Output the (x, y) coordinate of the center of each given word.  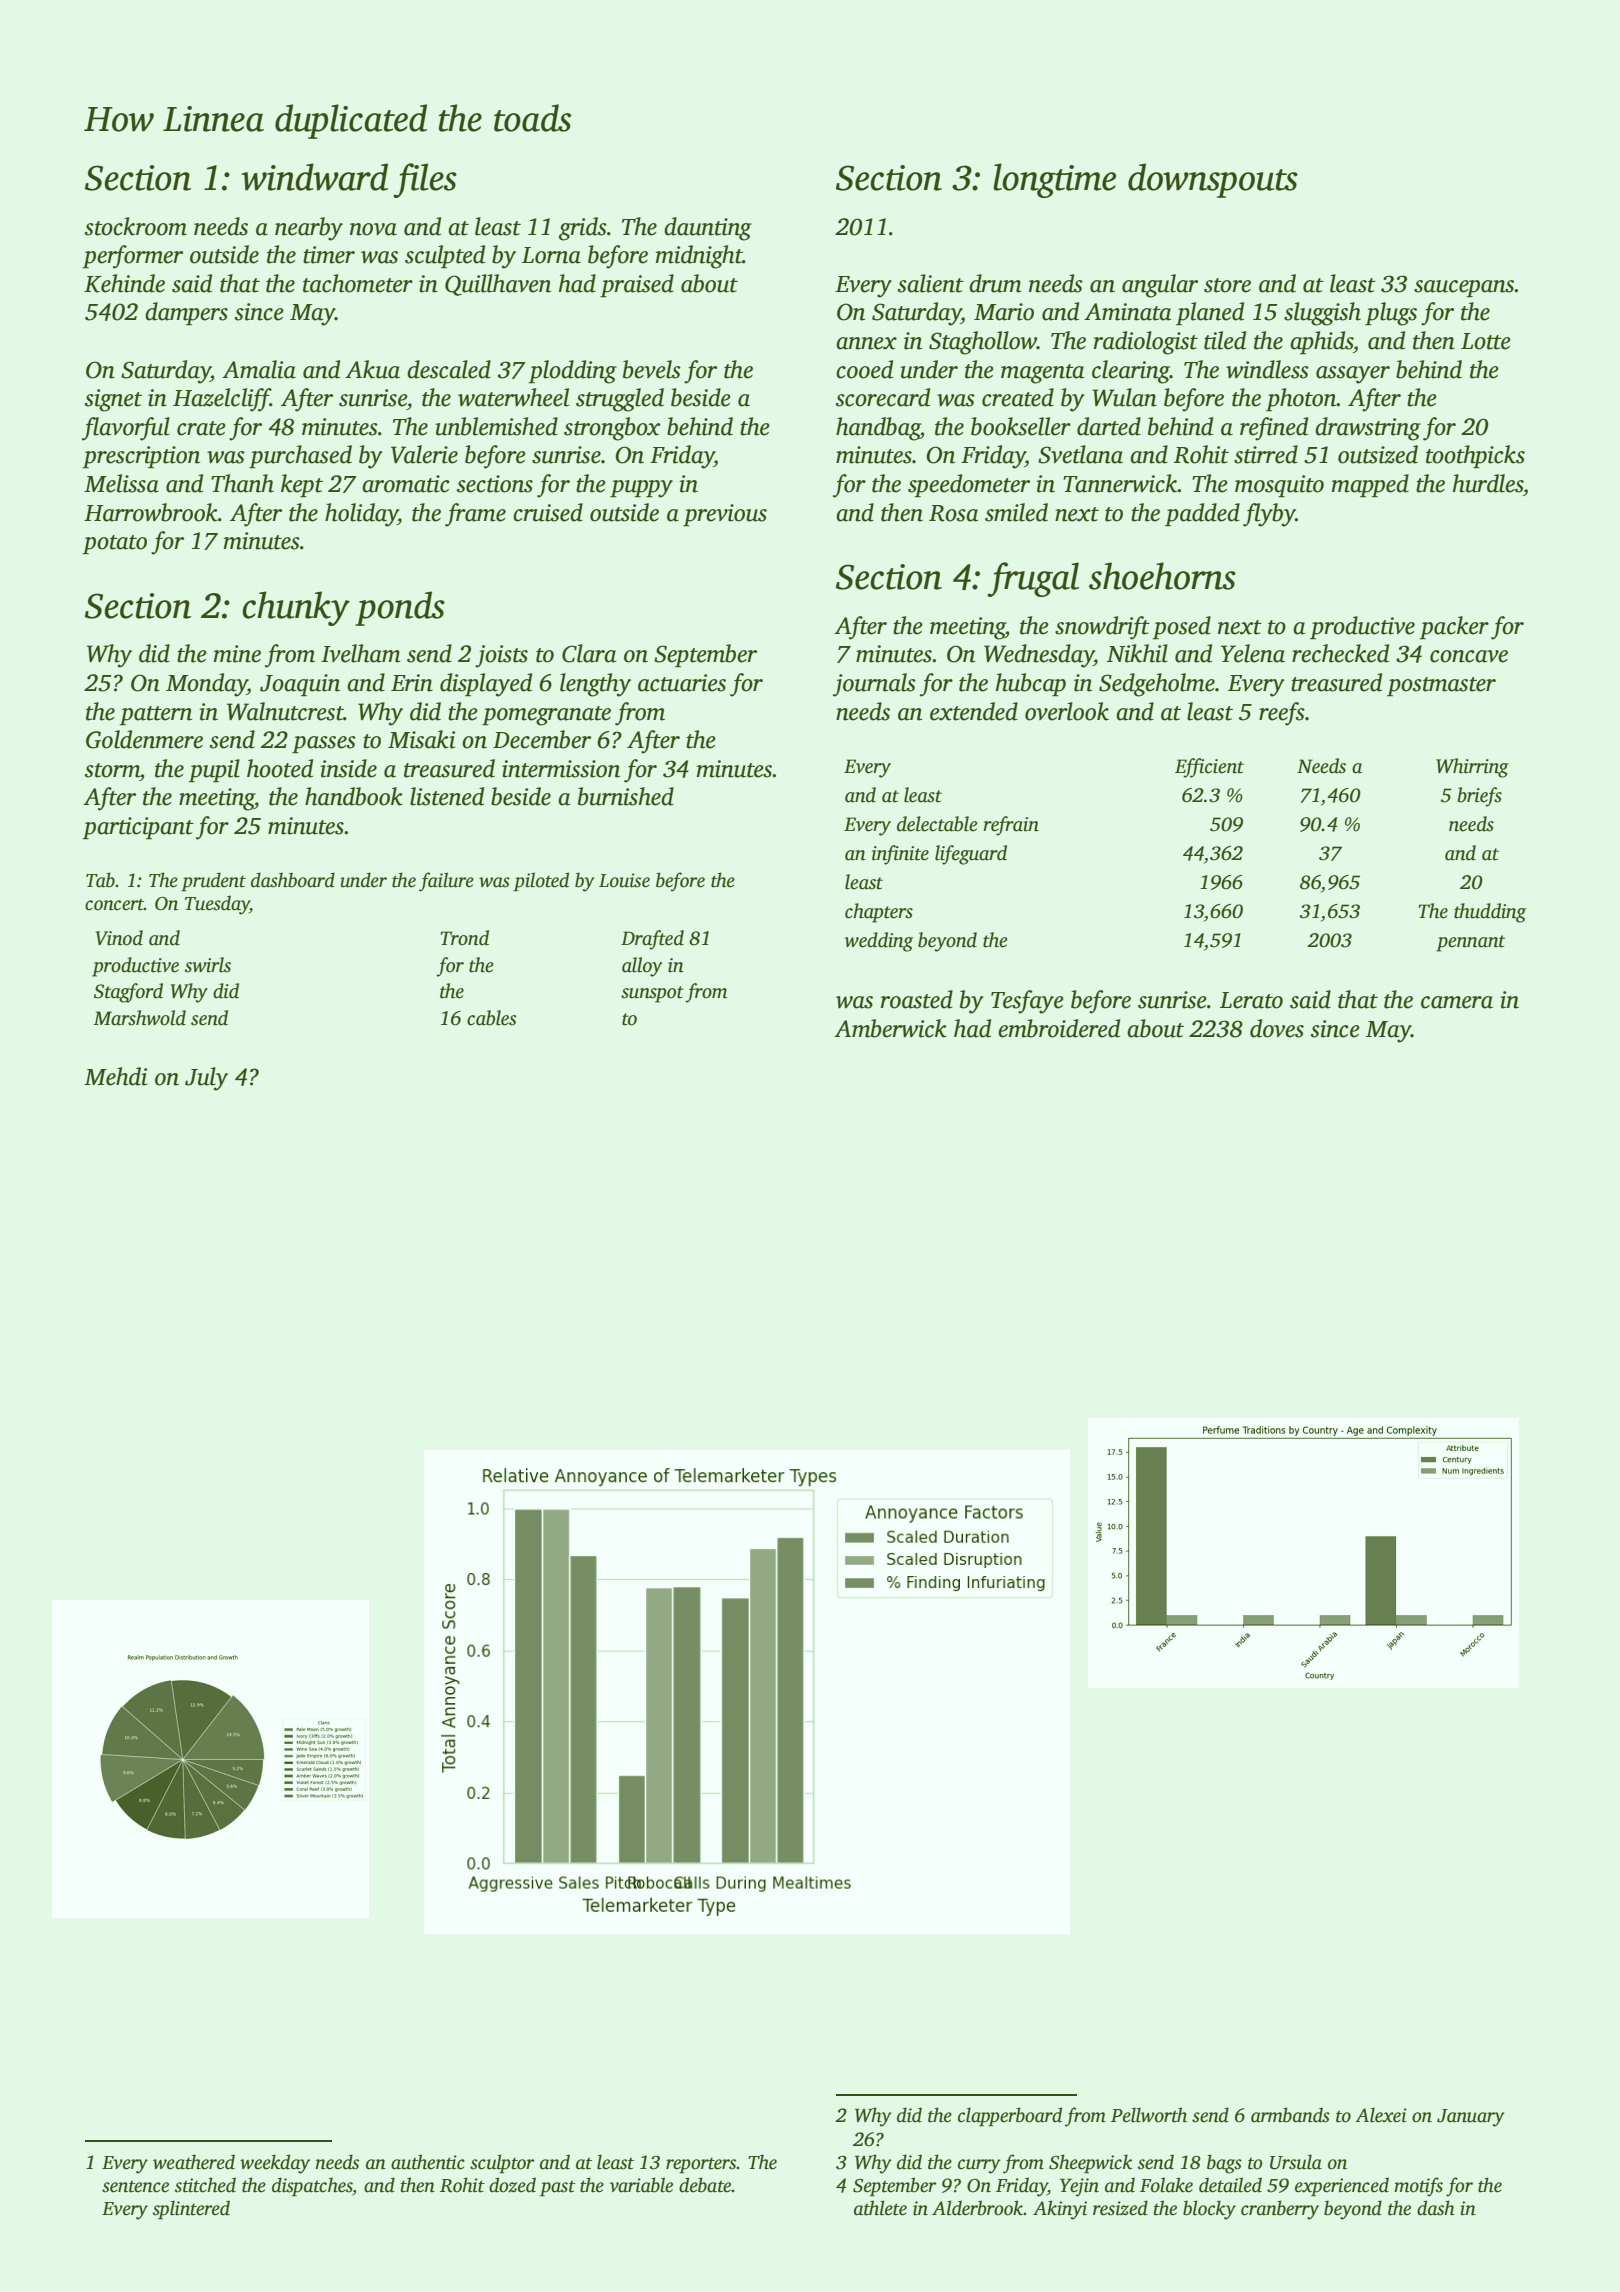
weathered (194, 2162)
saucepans (1464, 288)
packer (1454, 627)
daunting (708, 229)
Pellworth (1149, 2115)
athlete (880, 2208)
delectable (937, 824)
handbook (354, 796)
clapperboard (1010, 2117)
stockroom (136, 226)
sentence (135, 2186)
